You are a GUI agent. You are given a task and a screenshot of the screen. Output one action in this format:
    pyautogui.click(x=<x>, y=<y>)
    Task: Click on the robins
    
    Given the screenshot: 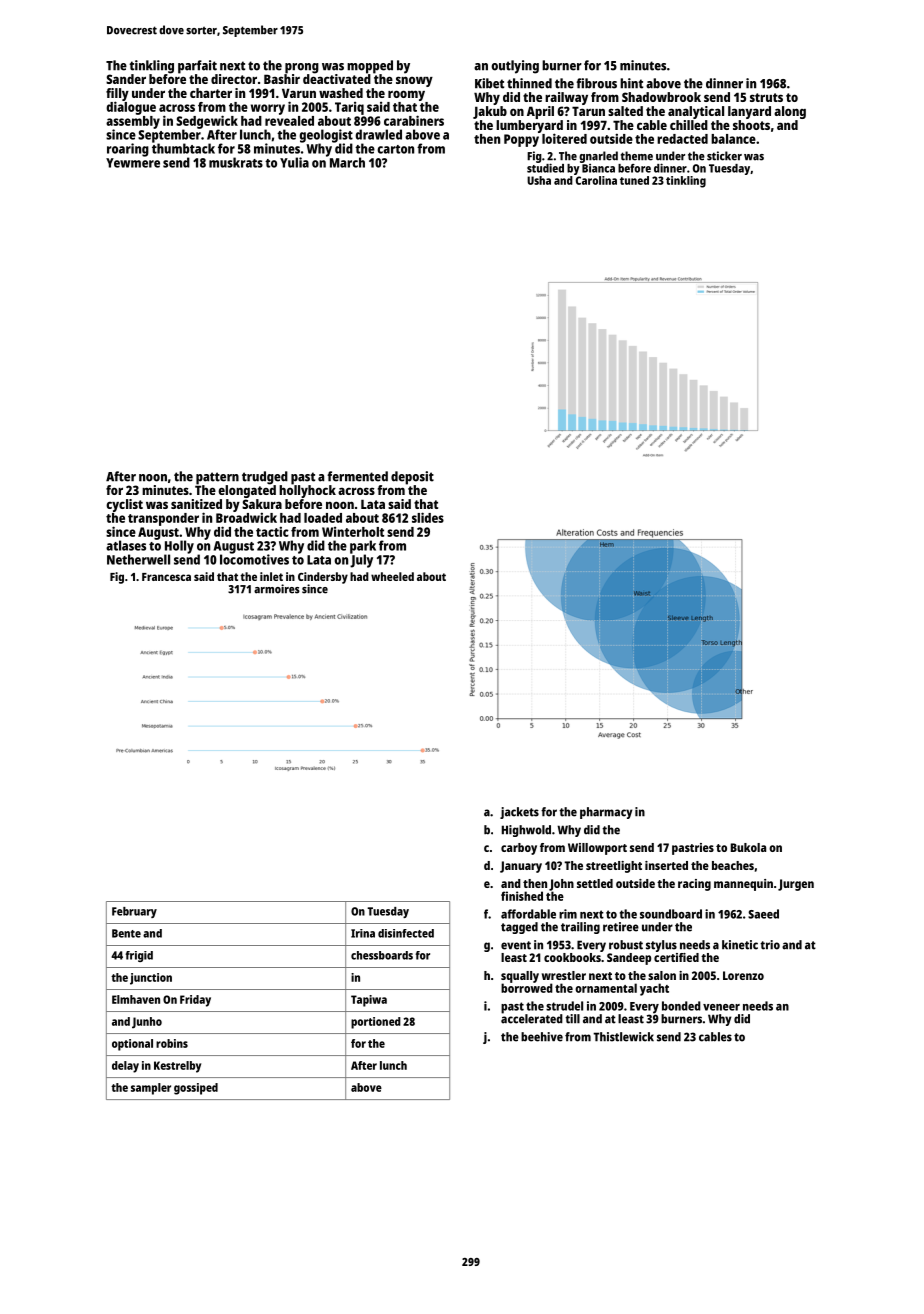 What is the action you would take?
    pyautogui.click(x=172, y=1043)
